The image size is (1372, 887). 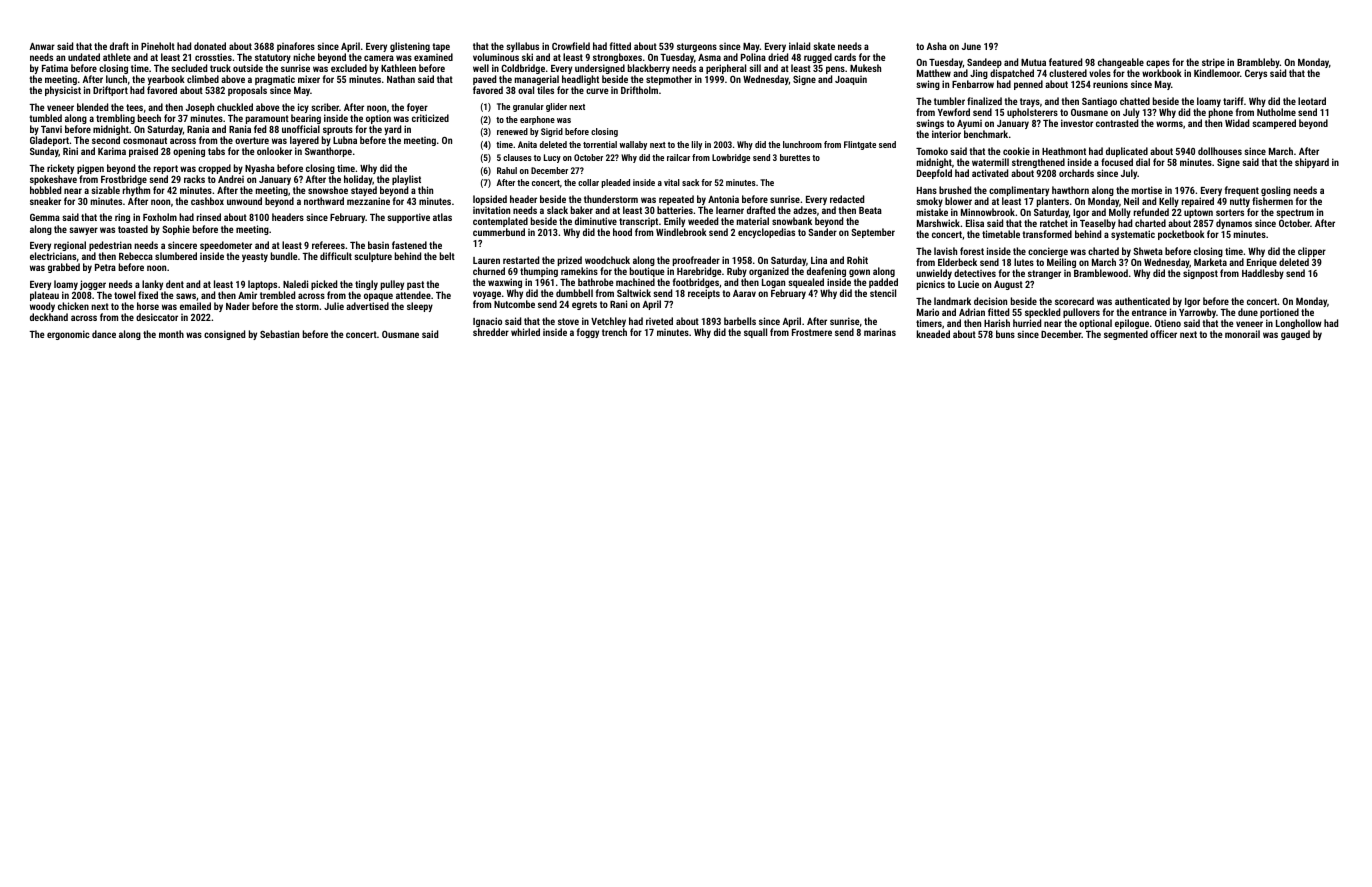 I want to click on Yewford, so click(x=954, y=112).
